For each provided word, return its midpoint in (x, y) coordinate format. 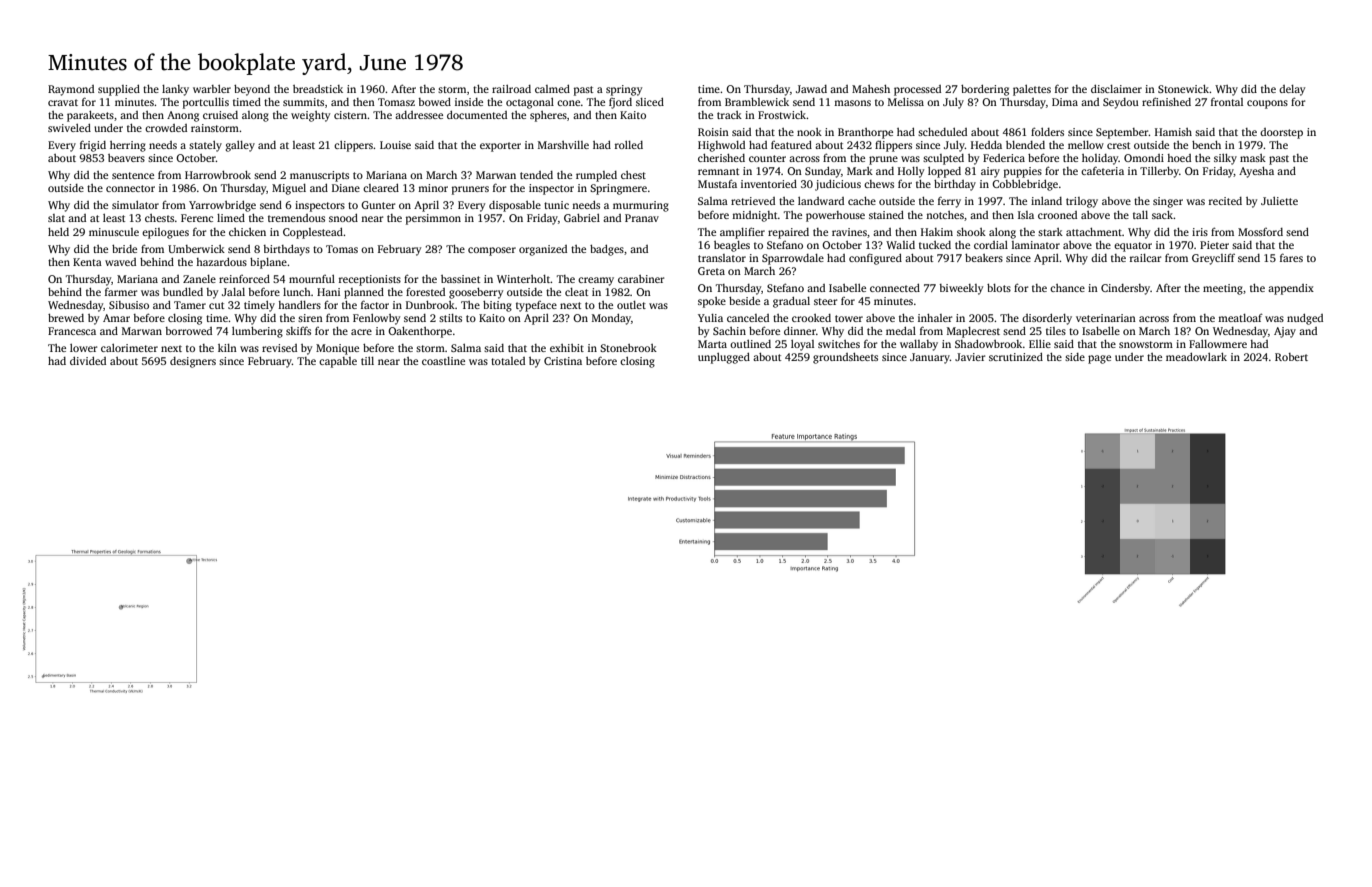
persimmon (433, 219)
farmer (121, 291)
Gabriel (582, 218)
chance (1067, 288)
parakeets (90, 116)
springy (624, 90)
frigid (93, 146)
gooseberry (476, 293)
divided (88, 361)
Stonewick (1183, 89)
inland (1046, 201)
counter (767, 158)
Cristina (563, 361)
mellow (1086, 145)
